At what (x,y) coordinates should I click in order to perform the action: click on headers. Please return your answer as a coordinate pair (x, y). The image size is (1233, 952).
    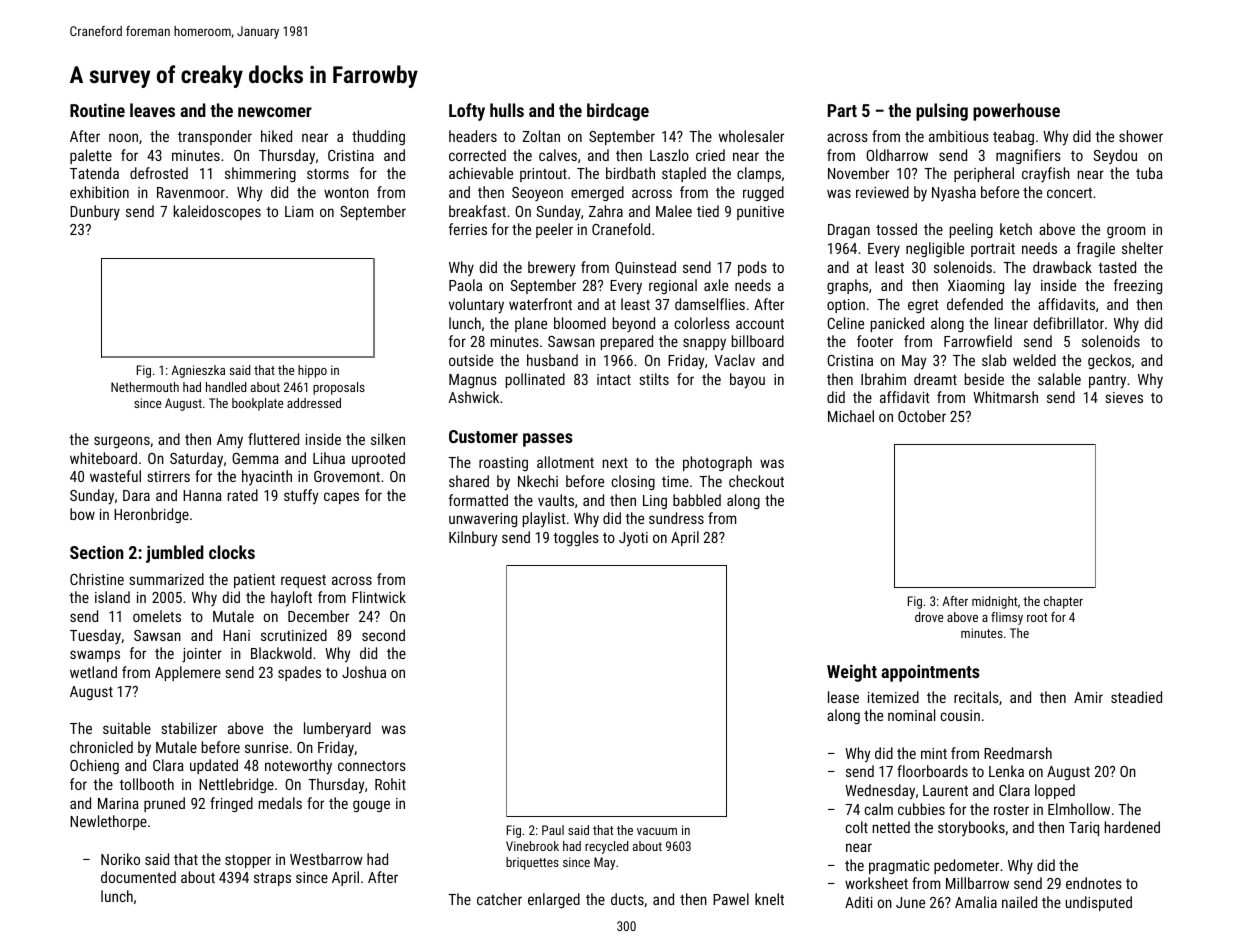
    Looking at the image, I should click on (473, 136).
